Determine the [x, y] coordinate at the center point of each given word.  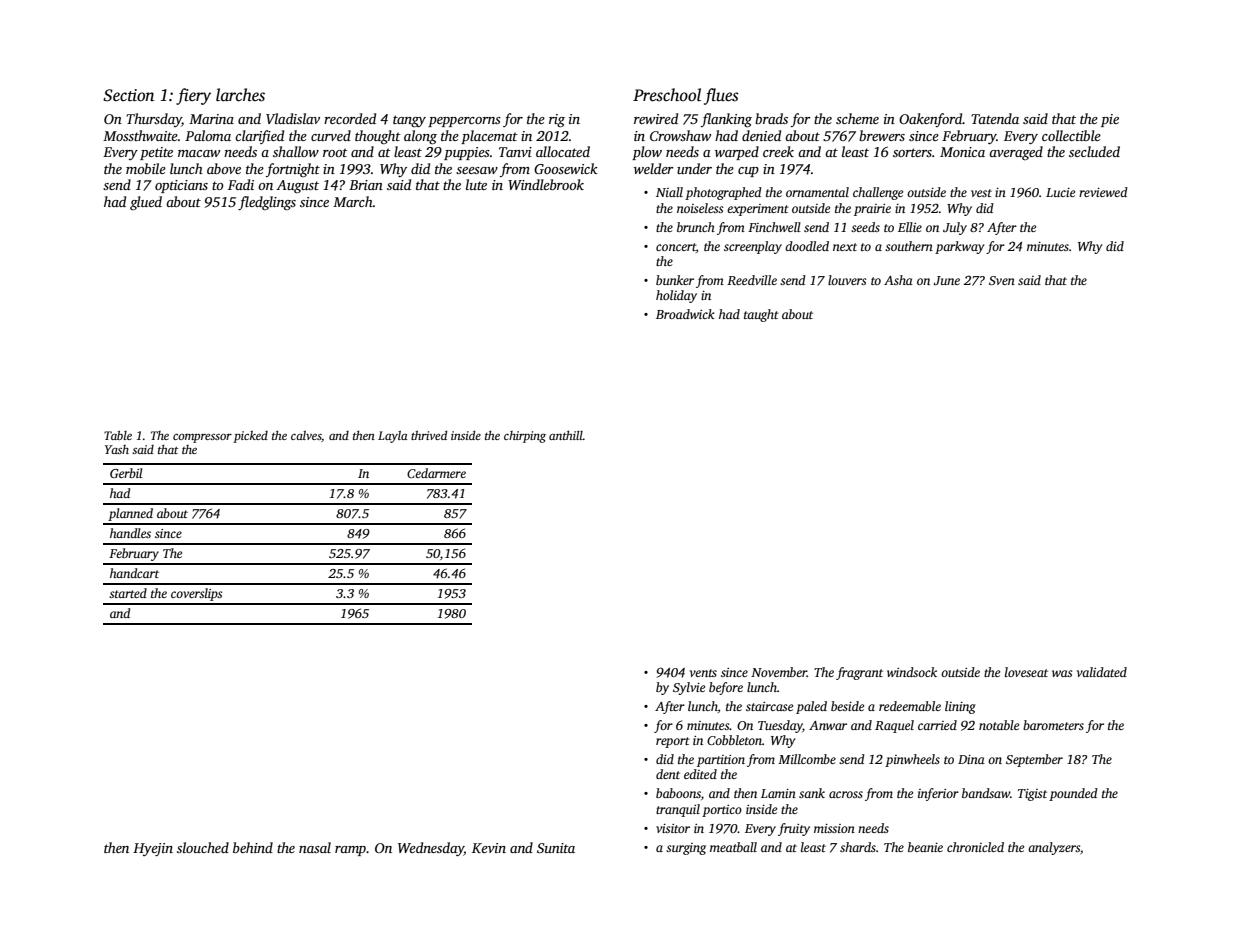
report [673, 742]
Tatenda [995, 118]
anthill [566, 435]
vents [703, 673]
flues [721, 96]
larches [240, 95]
